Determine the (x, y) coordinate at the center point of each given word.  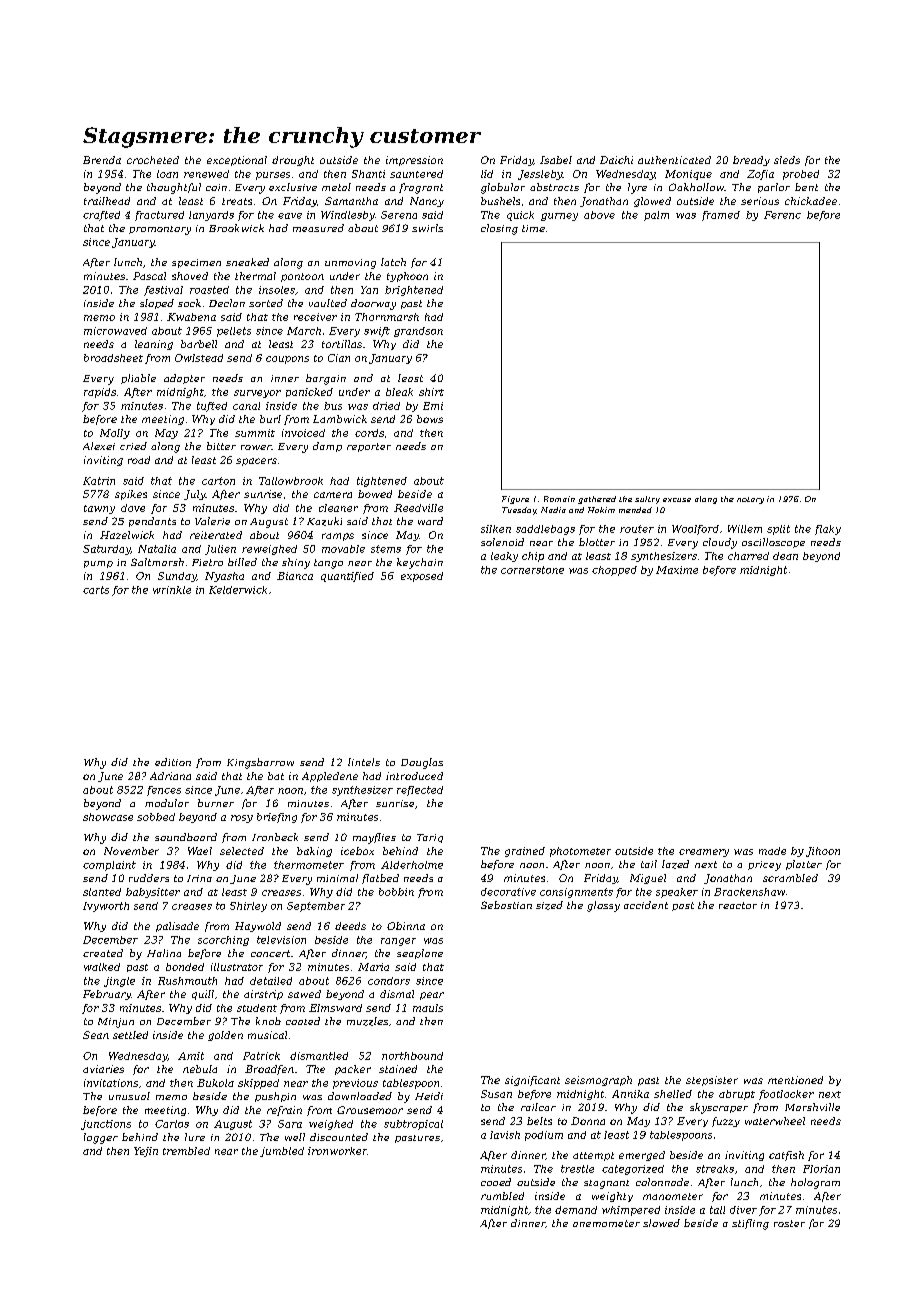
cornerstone (532, 570)
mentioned (795, 1080)
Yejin (146, 1152)
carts (96, 590)
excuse (677, 500)
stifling (750, 1224)
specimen (196, 263)
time (533, 228)
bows (430, 419)
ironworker (337, 1151)
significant (532, 1081)
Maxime (677, 570)
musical (267, 1035)
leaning (154, 345)
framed (721, 216)
